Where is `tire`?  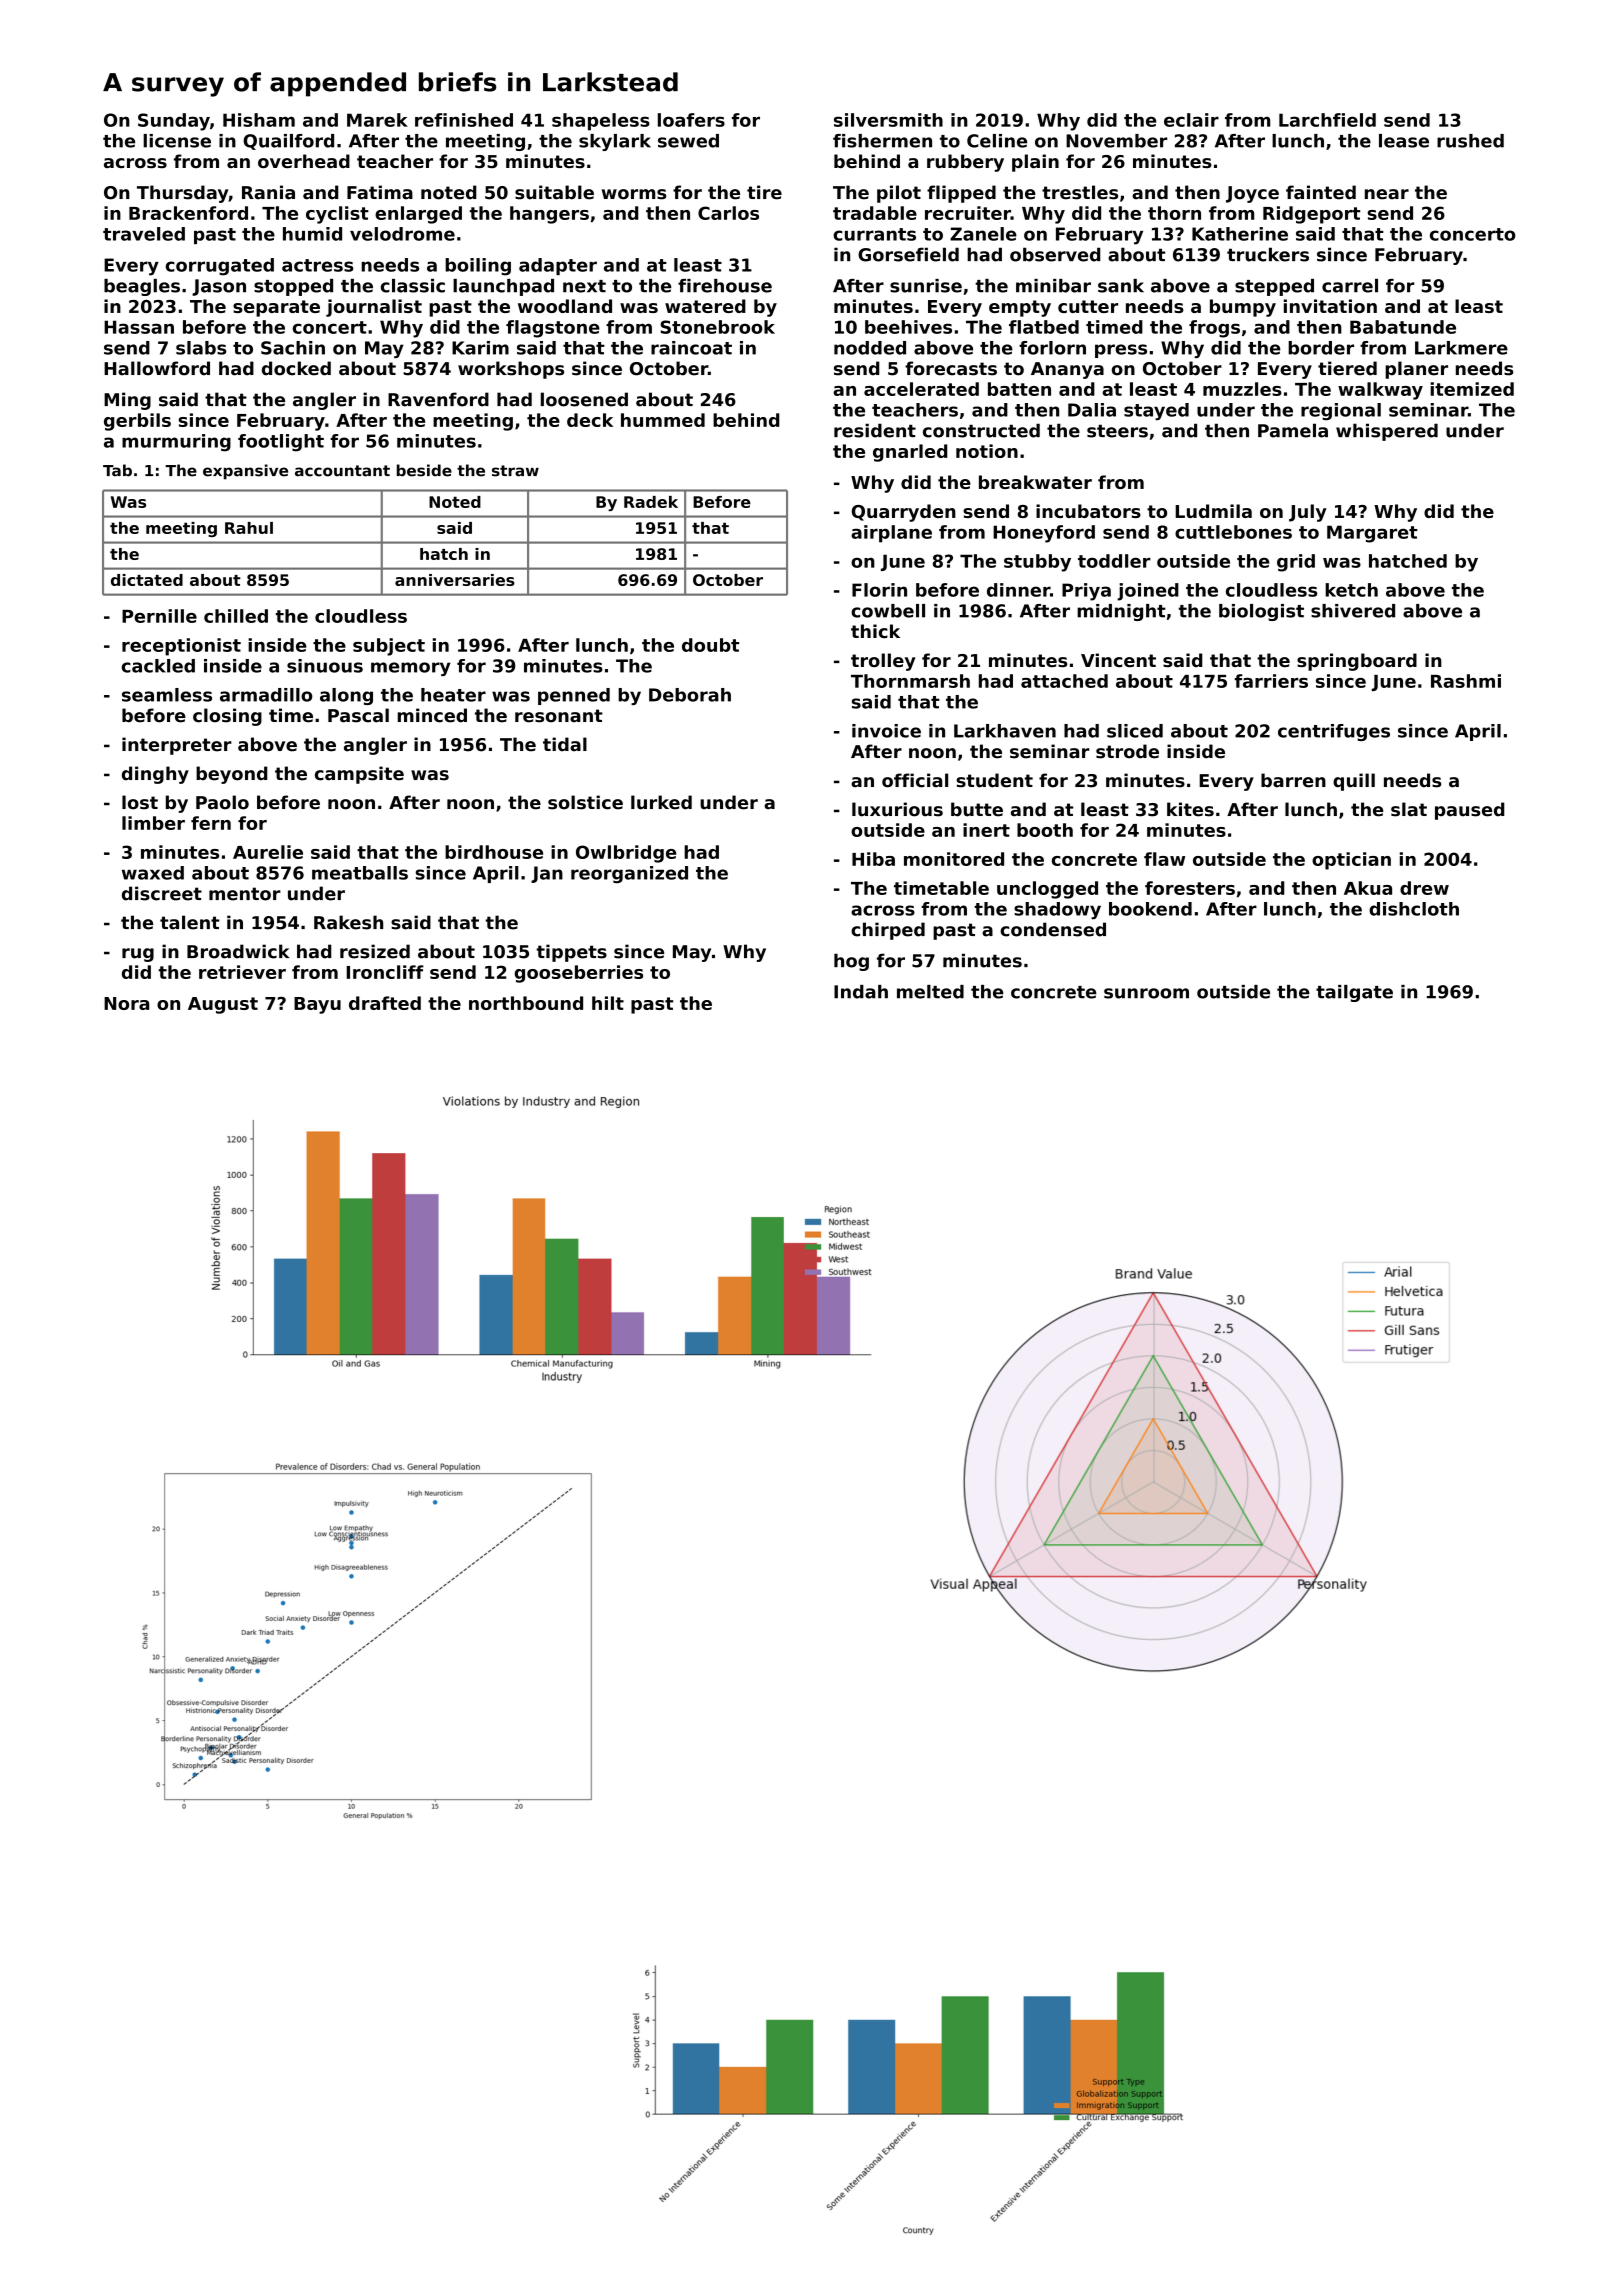 tire is located at coordinates (764, 192).
